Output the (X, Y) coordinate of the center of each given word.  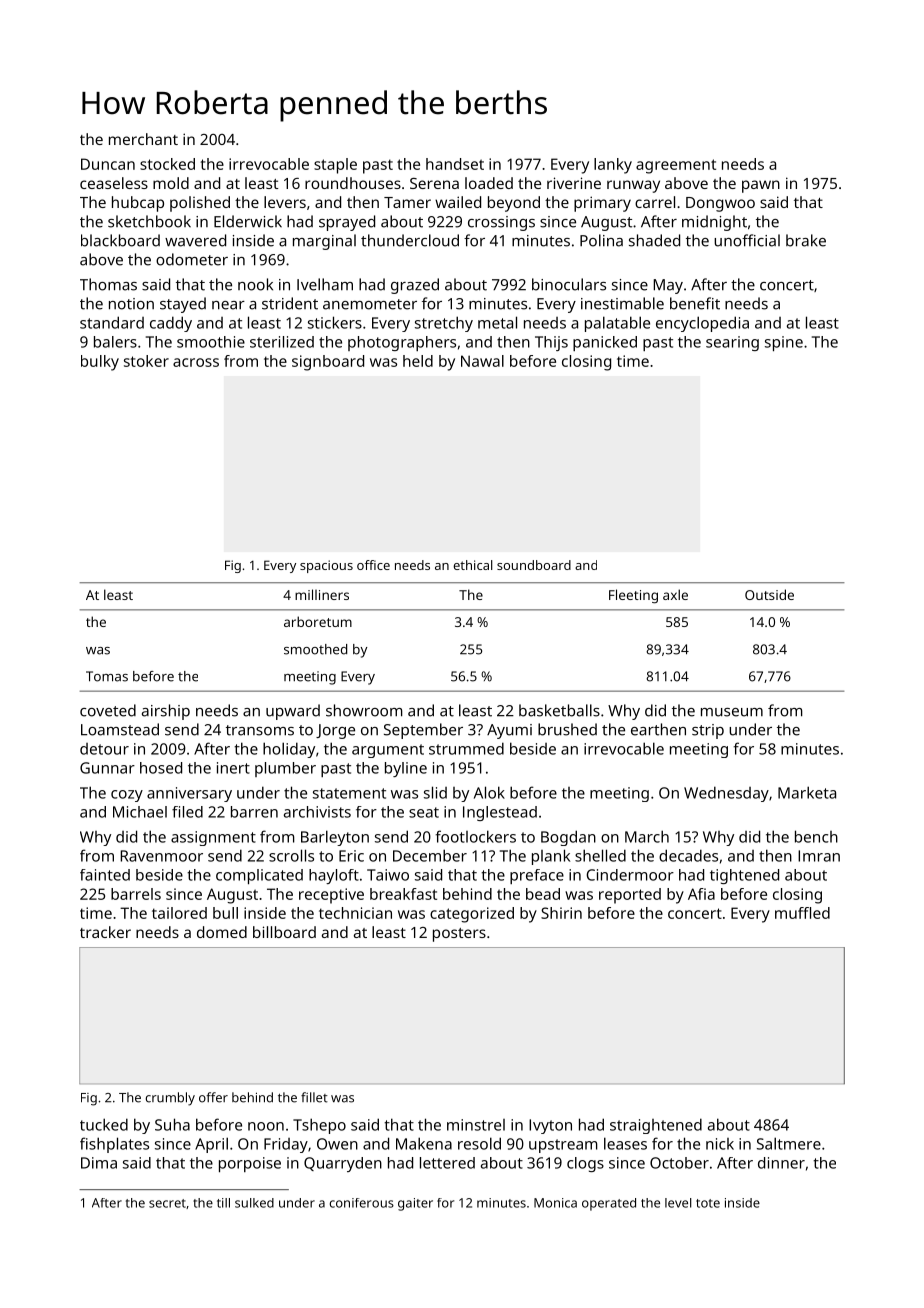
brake (806, 240)
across (196, 362)
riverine (574, 183)
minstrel (476, 1125)
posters (459, 935)
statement (349, 793)
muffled (802, 913)
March (647, 836)
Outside (769, 594)
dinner (781, 1163)
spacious (326, 566)
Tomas (107, 676)
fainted (105, 875)
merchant (143, 139)
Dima (99, 1163)
